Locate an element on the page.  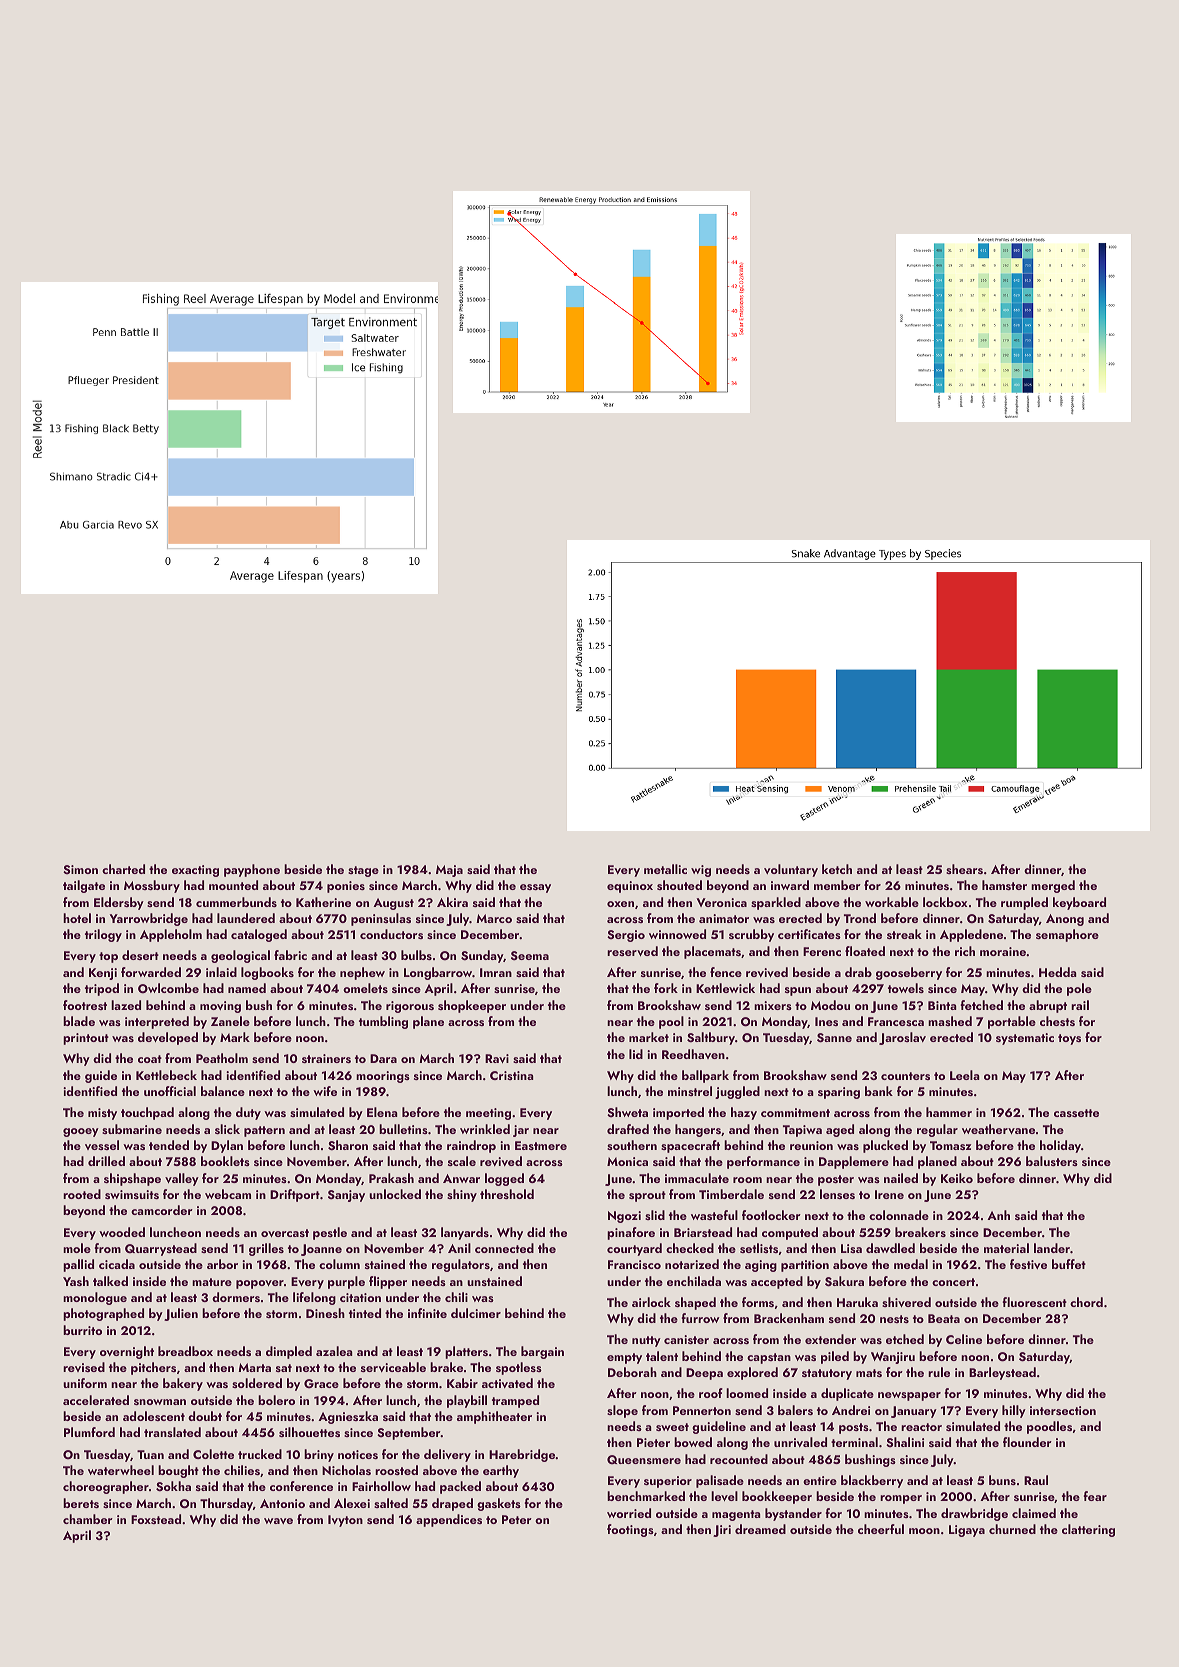
mature is located at coordinates (212, 1282).
